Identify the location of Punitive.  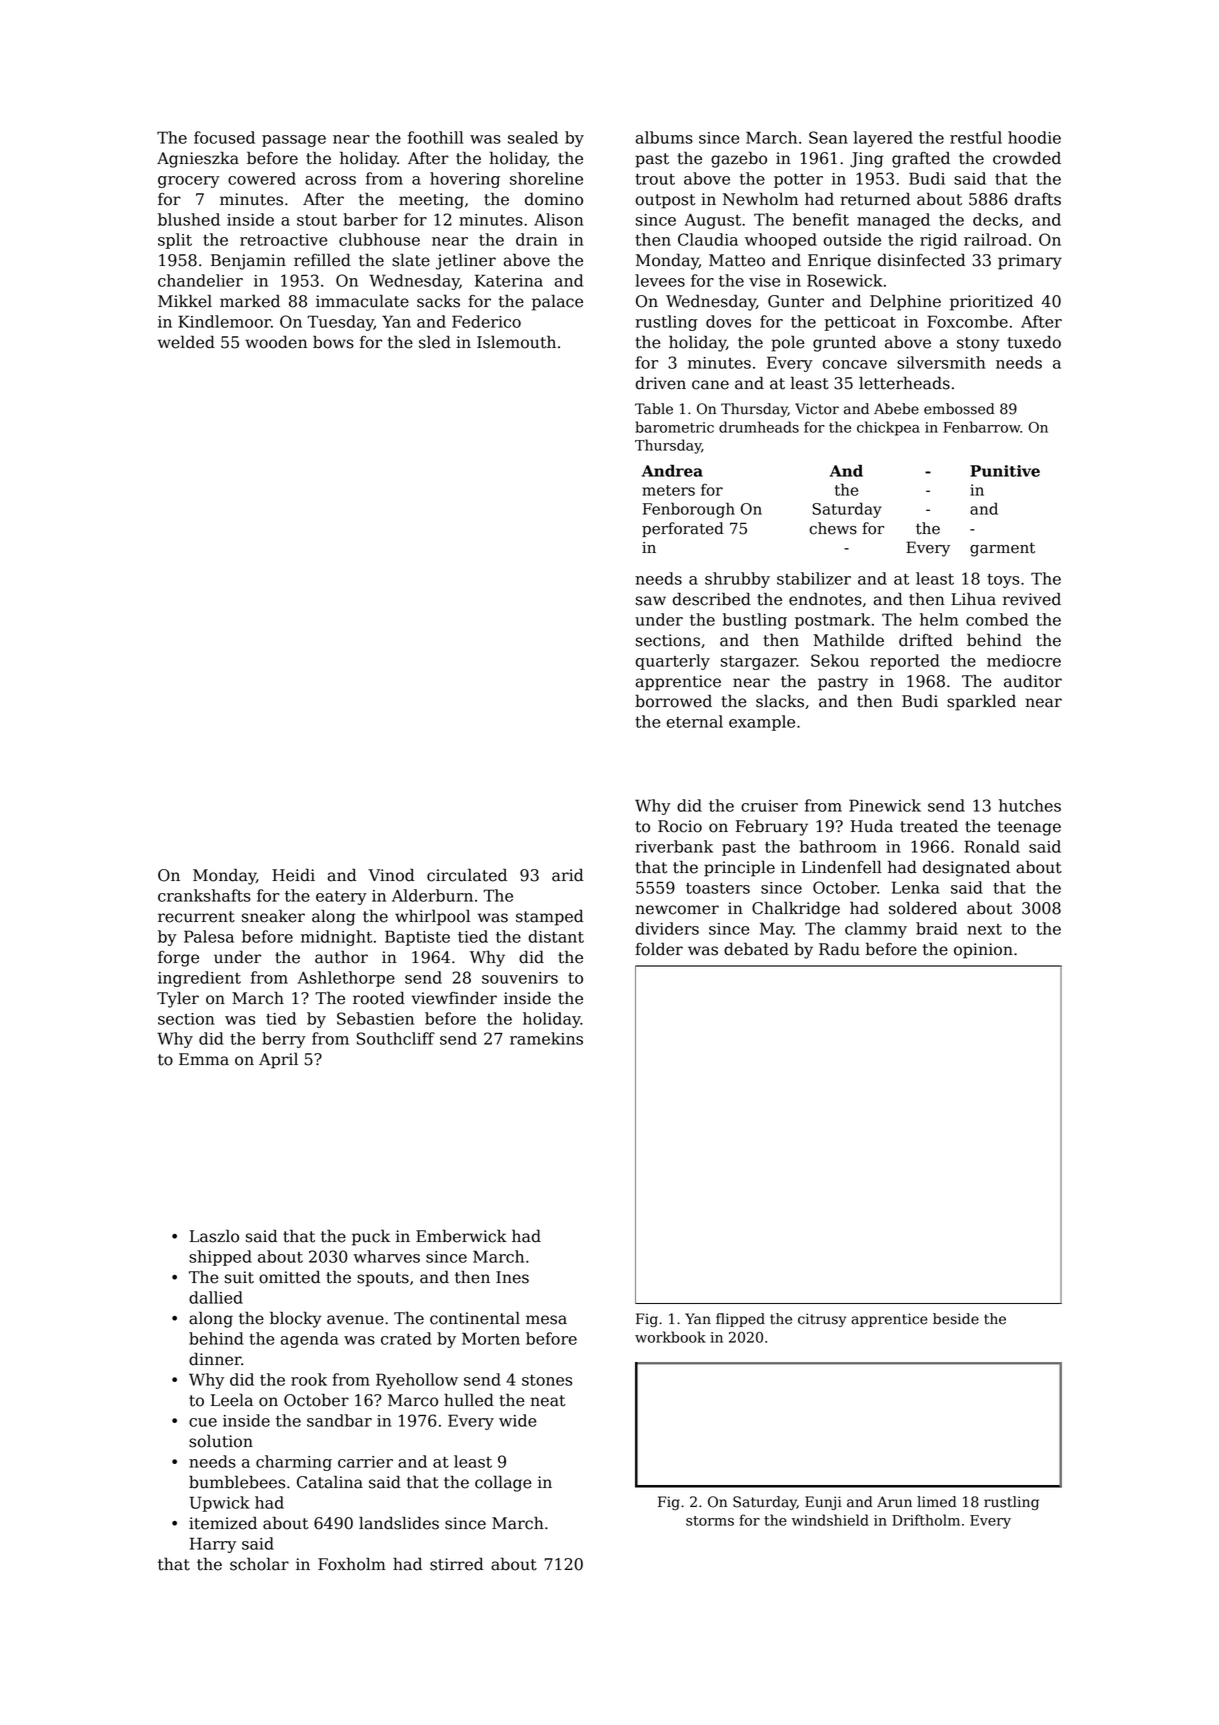
(1005, 471).
